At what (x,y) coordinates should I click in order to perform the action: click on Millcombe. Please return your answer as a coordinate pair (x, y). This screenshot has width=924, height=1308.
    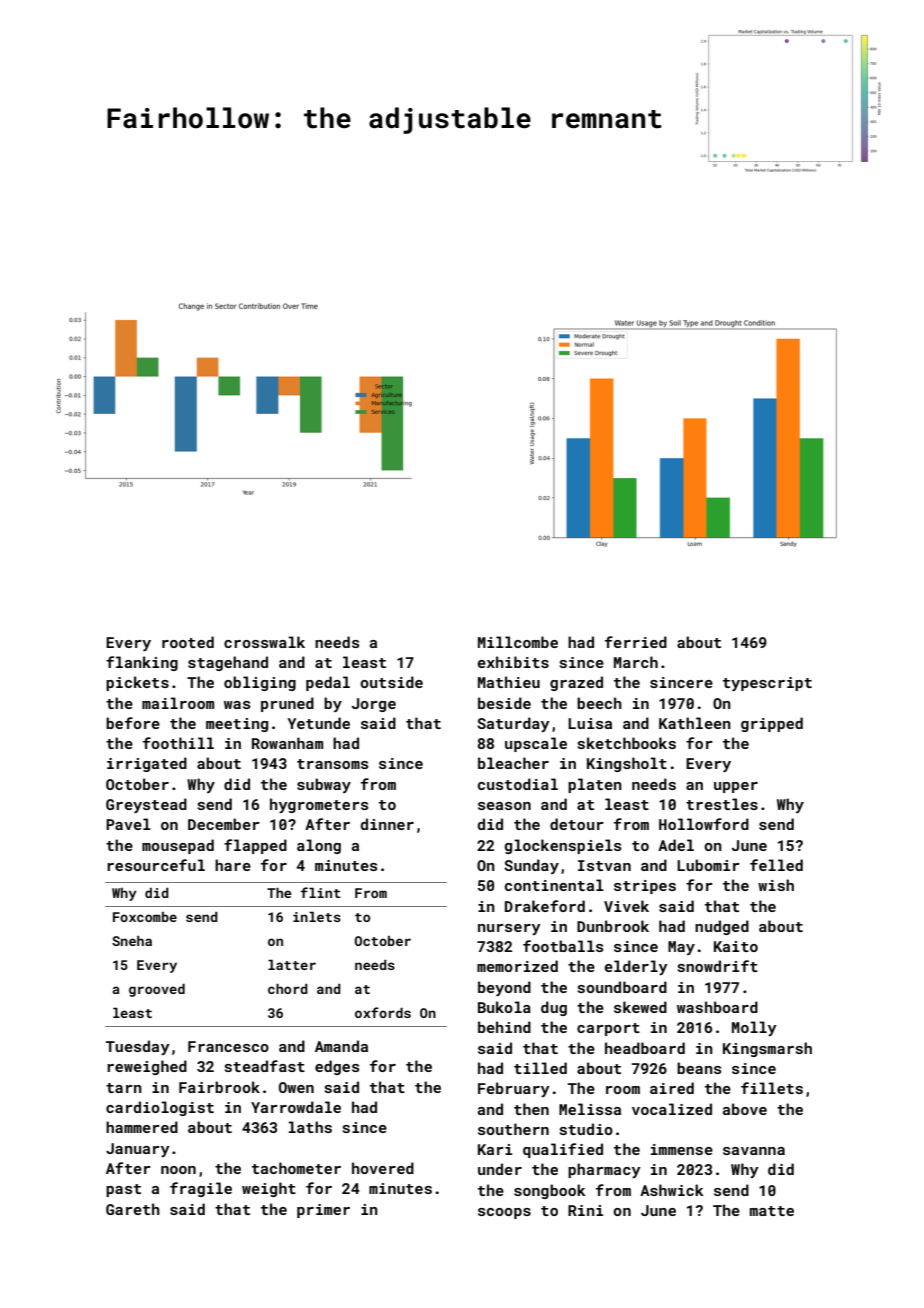
    Looking at the image, I should click on (518, 642).
